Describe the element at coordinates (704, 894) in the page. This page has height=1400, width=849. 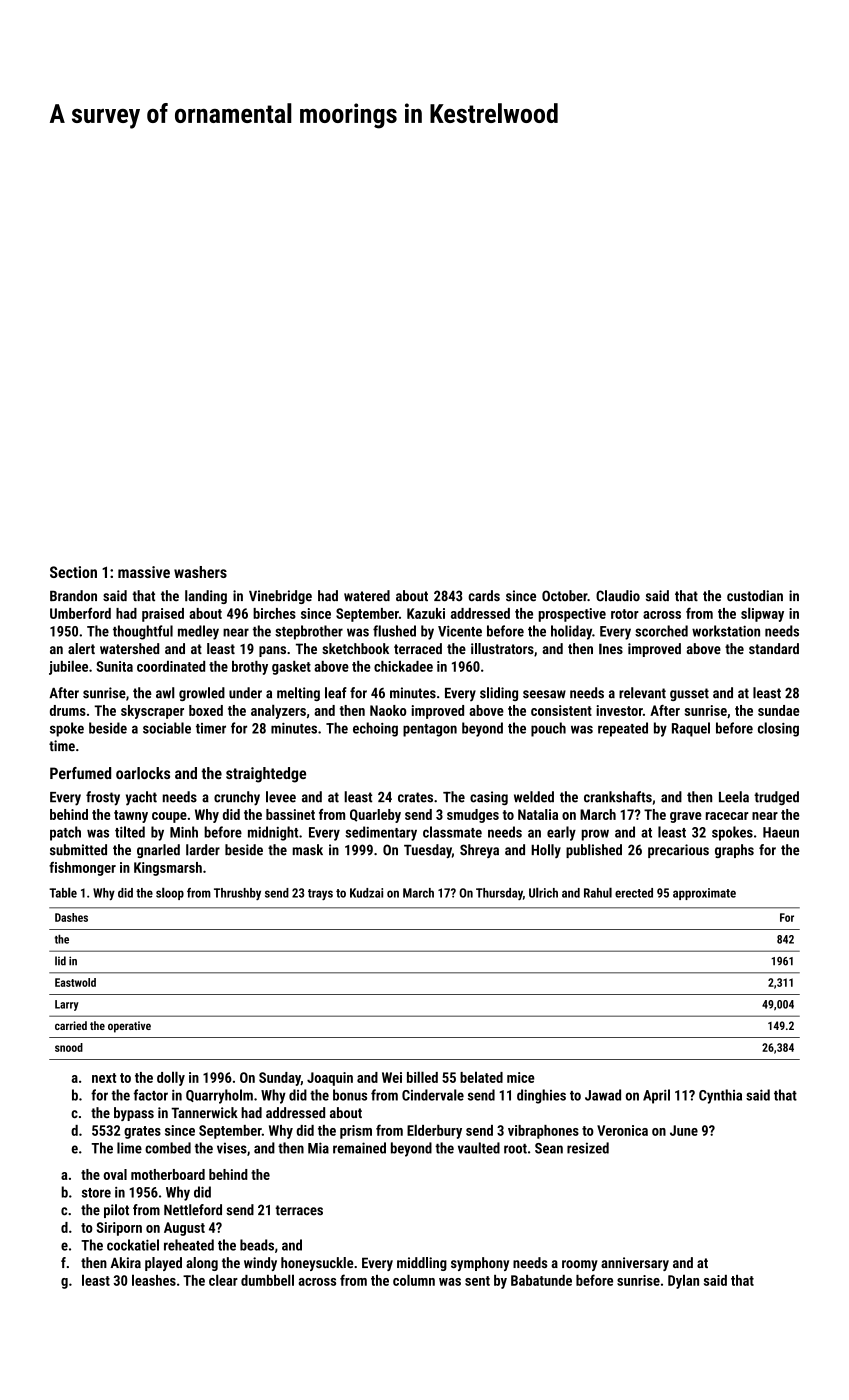
I see `approximate` at that location.
